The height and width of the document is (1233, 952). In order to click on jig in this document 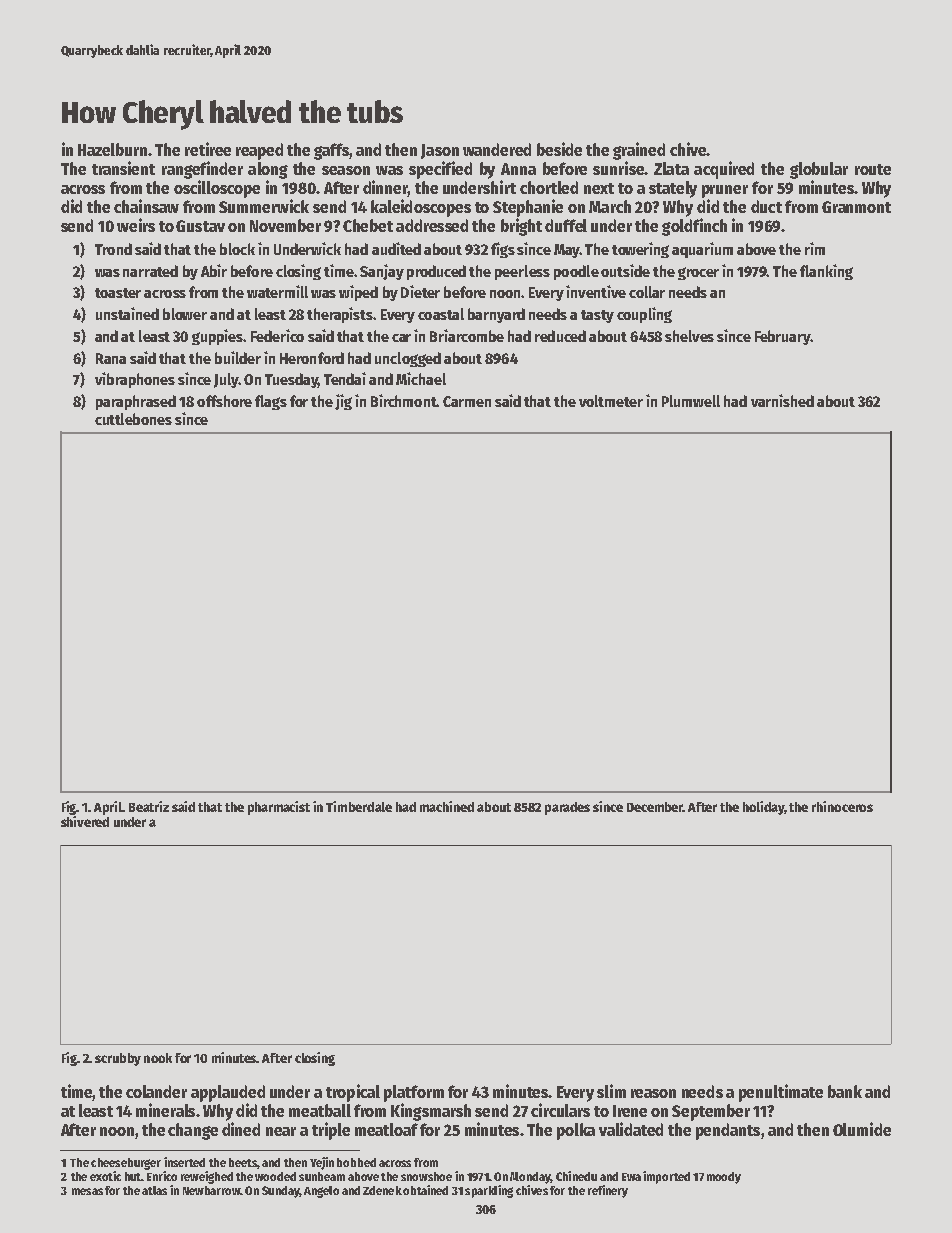, I will do `click(343, 402)`.
